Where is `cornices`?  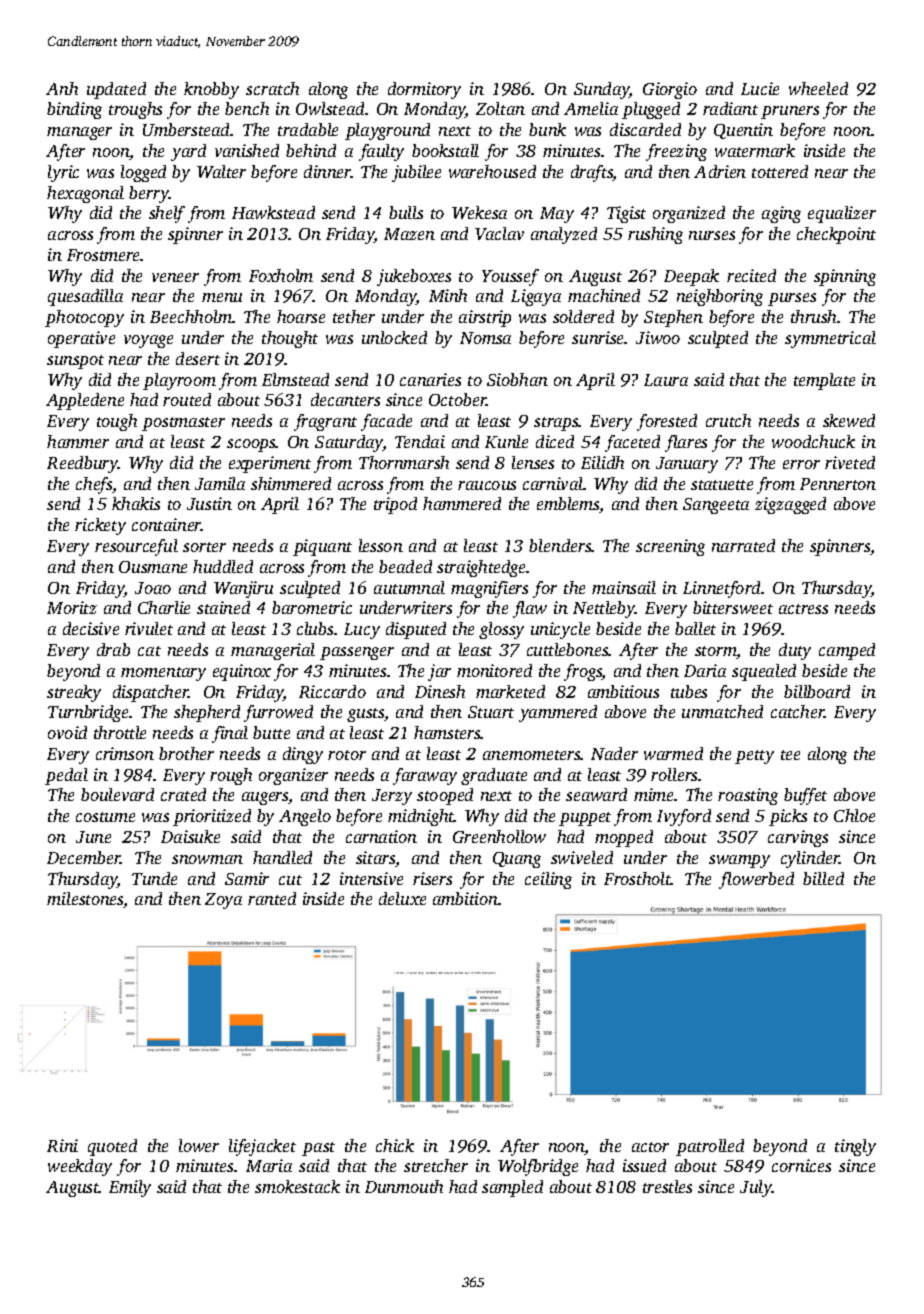
cornices is located at coordinates (801, 1165).
